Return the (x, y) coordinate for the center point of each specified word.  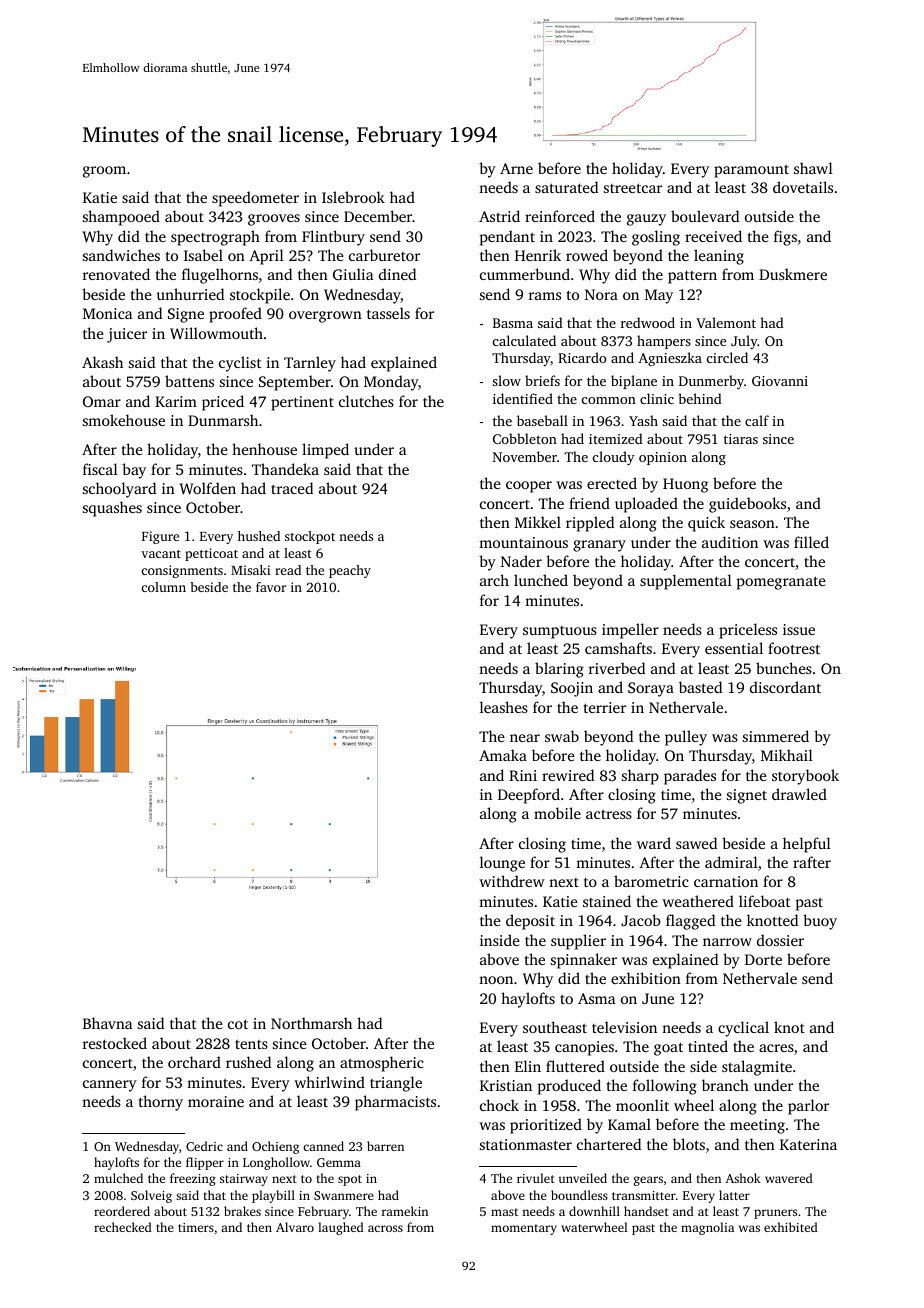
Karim (176, 401)
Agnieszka (670, 359)
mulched (118, 1178)
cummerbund (525, 274)
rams (545, 296)
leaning (719, 257)
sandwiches (121, 255)
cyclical (743, 1029)
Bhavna (107, 1023)
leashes (504, 707)
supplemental (686, 582)
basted (700, 687)
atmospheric (382, 1064)
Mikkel (538, 522)
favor (271, 587)
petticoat (211, 554)
